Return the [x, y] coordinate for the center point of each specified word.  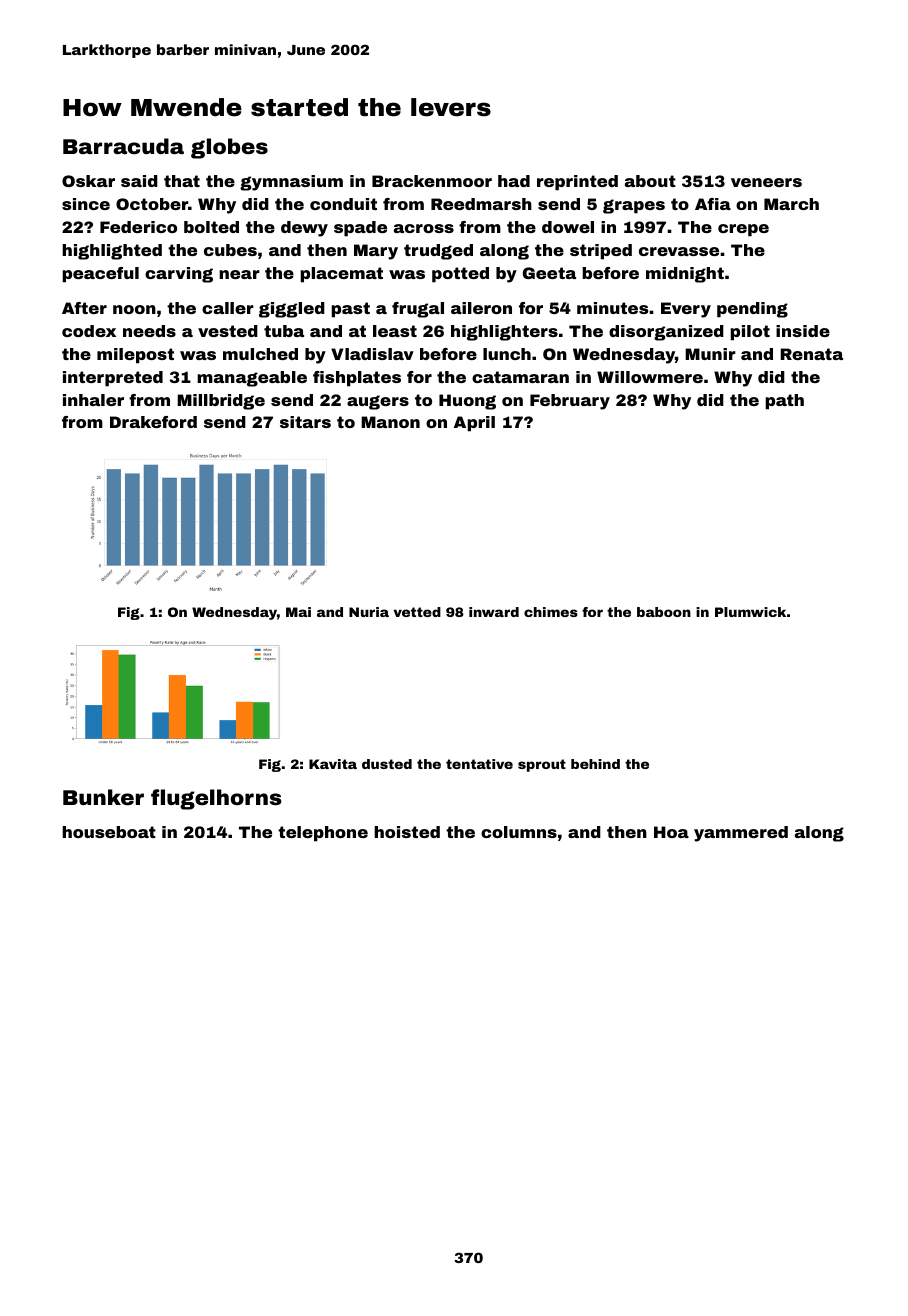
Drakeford [153, 422]
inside [803, 331]
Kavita [333, 764]
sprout [542, 765]
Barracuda [123, 146]
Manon [390, 422]
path [784, 402]
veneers [766, 182]
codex [89, 331]
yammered [741, 834]
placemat [341, 275]
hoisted [407, 832]
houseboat [109, 832]
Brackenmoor [432, 181]
